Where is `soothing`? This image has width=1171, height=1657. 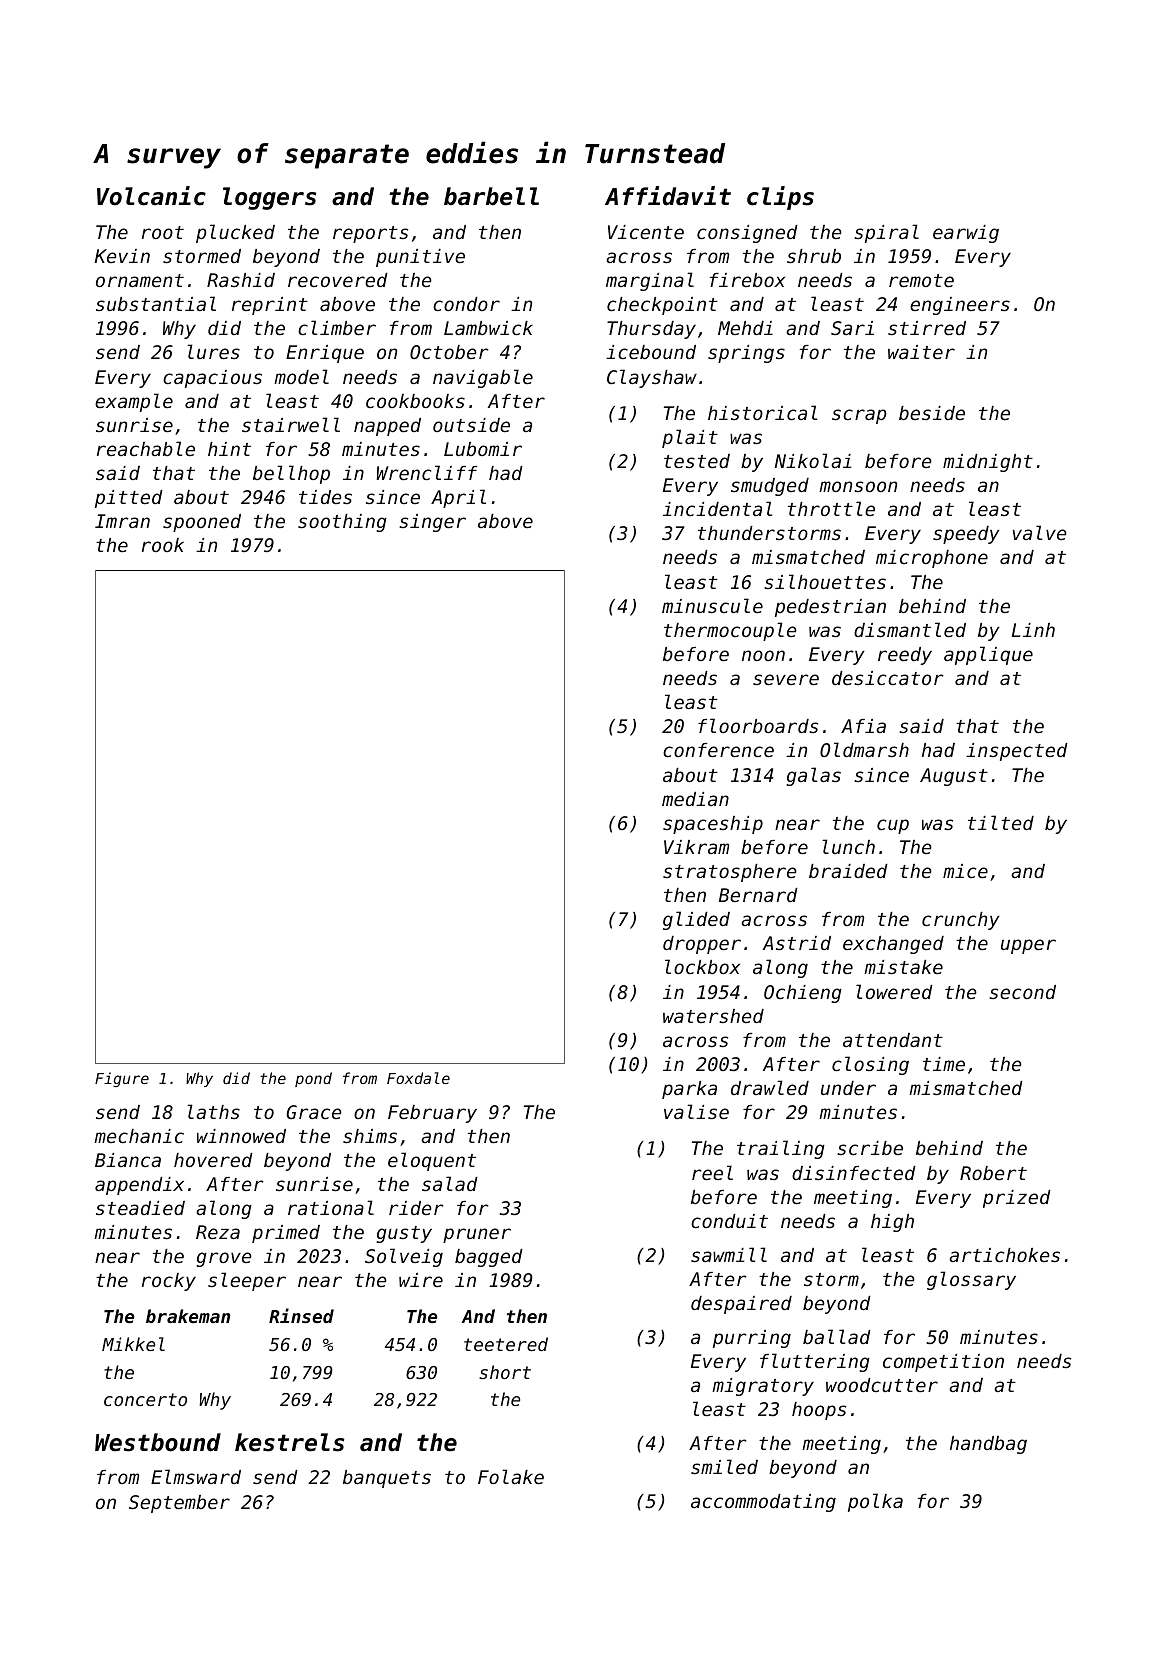 soothing is located at coordinates (342, 523).
